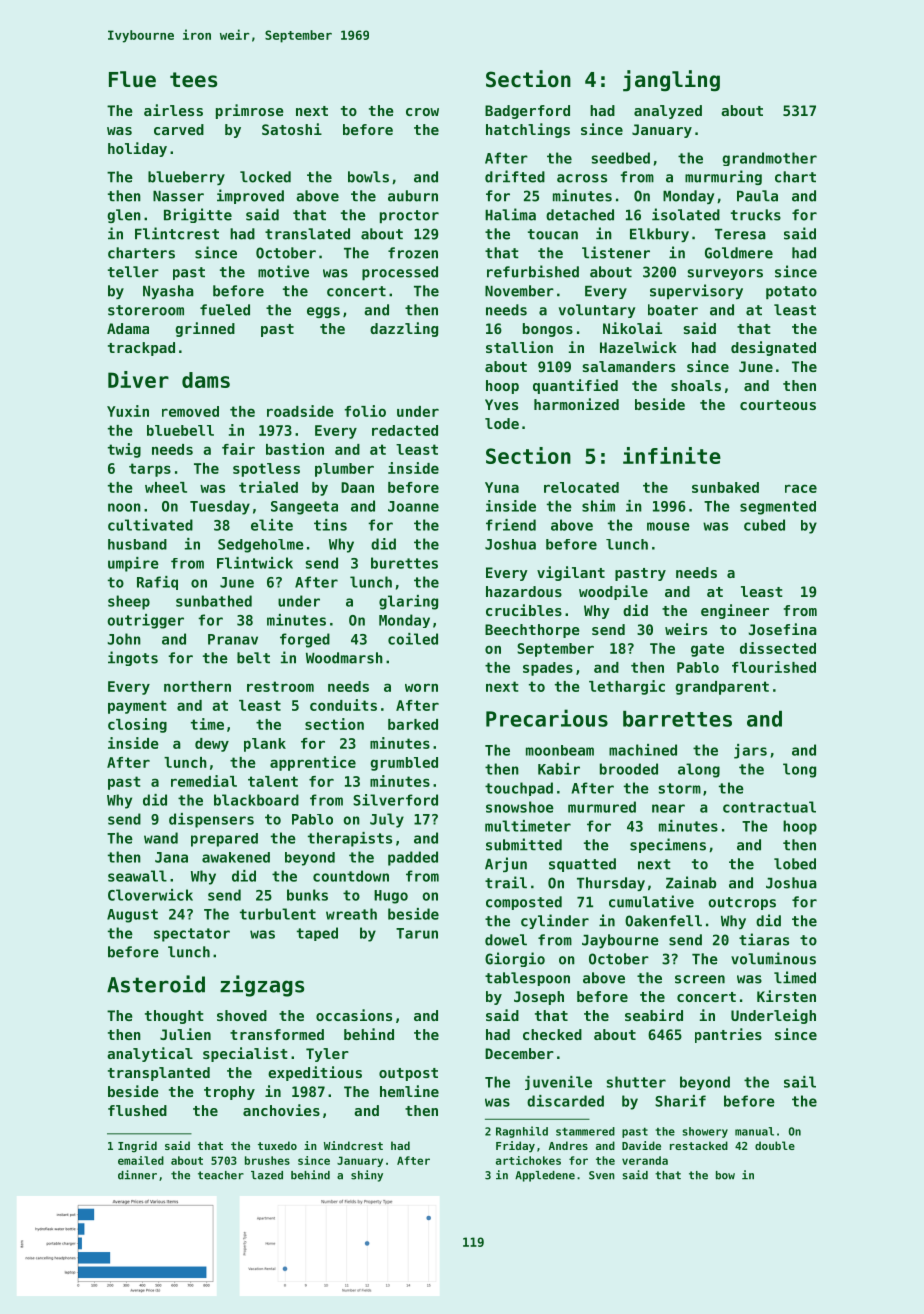 The width and height of the screenshot is (924, 1314). I want to click on Beechthorpe, so click(532, 631).
